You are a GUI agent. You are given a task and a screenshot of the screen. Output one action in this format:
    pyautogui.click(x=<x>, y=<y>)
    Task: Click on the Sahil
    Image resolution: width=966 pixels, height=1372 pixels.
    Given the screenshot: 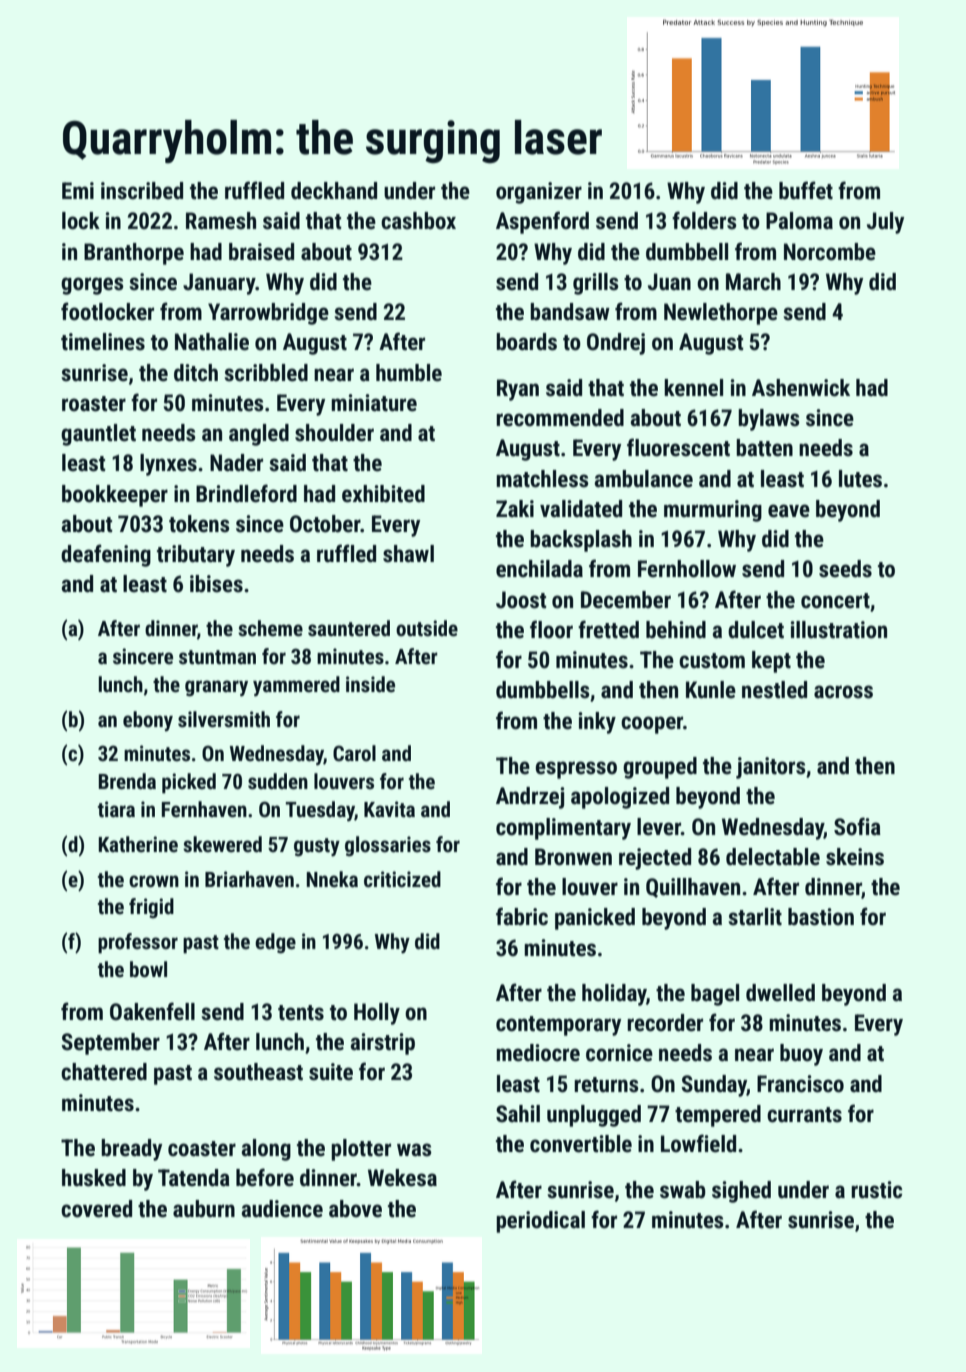 What is the action you would take?
    pyautogui.click(x=518, y=1114)
